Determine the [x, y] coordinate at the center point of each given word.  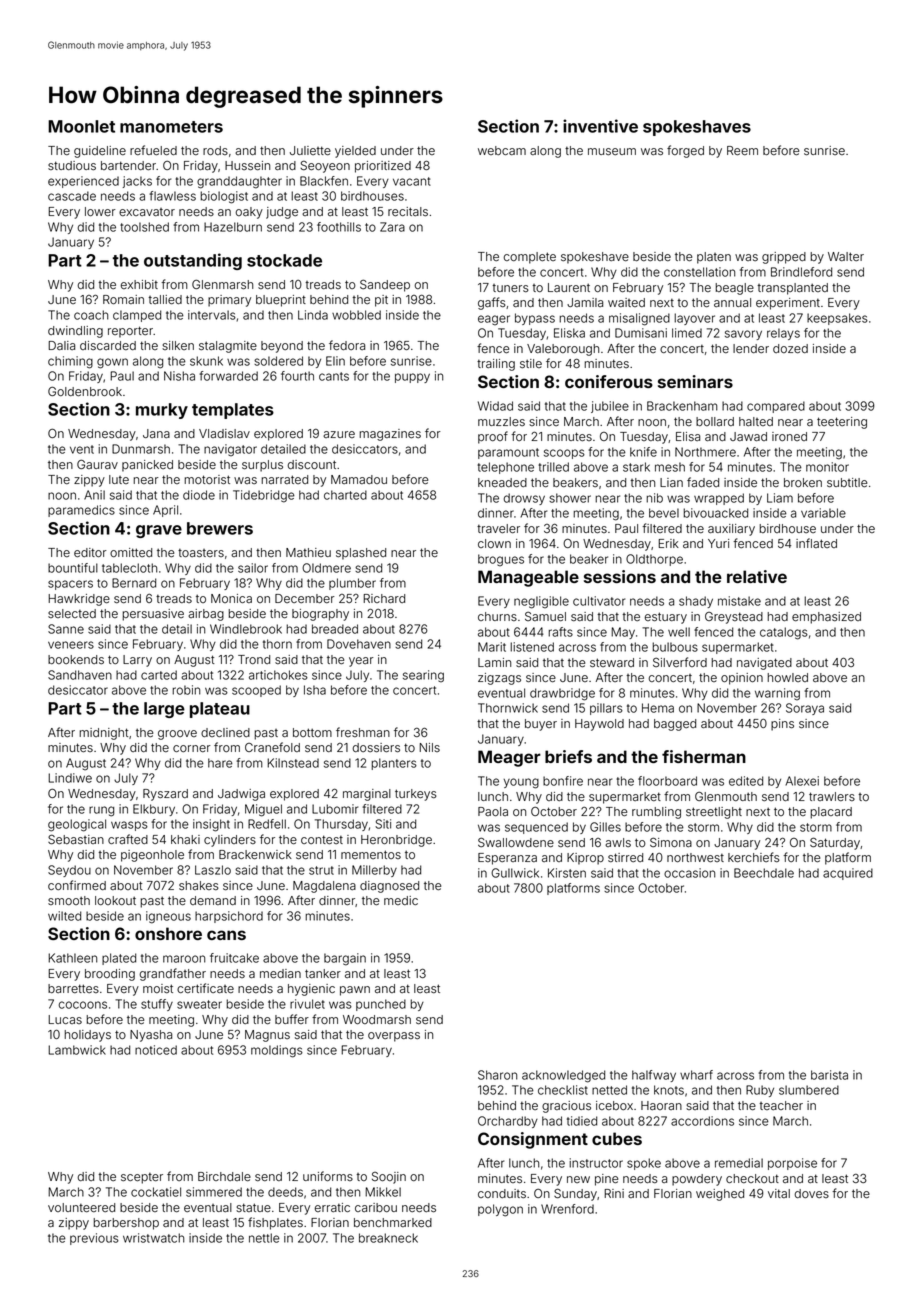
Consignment [533, 1140]
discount [311, 465]
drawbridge [562, 694]
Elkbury [154, 810]
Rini [614, 1193]
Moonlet [81, 126]
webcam [502, 150]
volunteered [81, 1208]
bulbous [675, 647]
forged [685, 151]
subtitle [847, 483]
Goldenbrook [85, 391]
